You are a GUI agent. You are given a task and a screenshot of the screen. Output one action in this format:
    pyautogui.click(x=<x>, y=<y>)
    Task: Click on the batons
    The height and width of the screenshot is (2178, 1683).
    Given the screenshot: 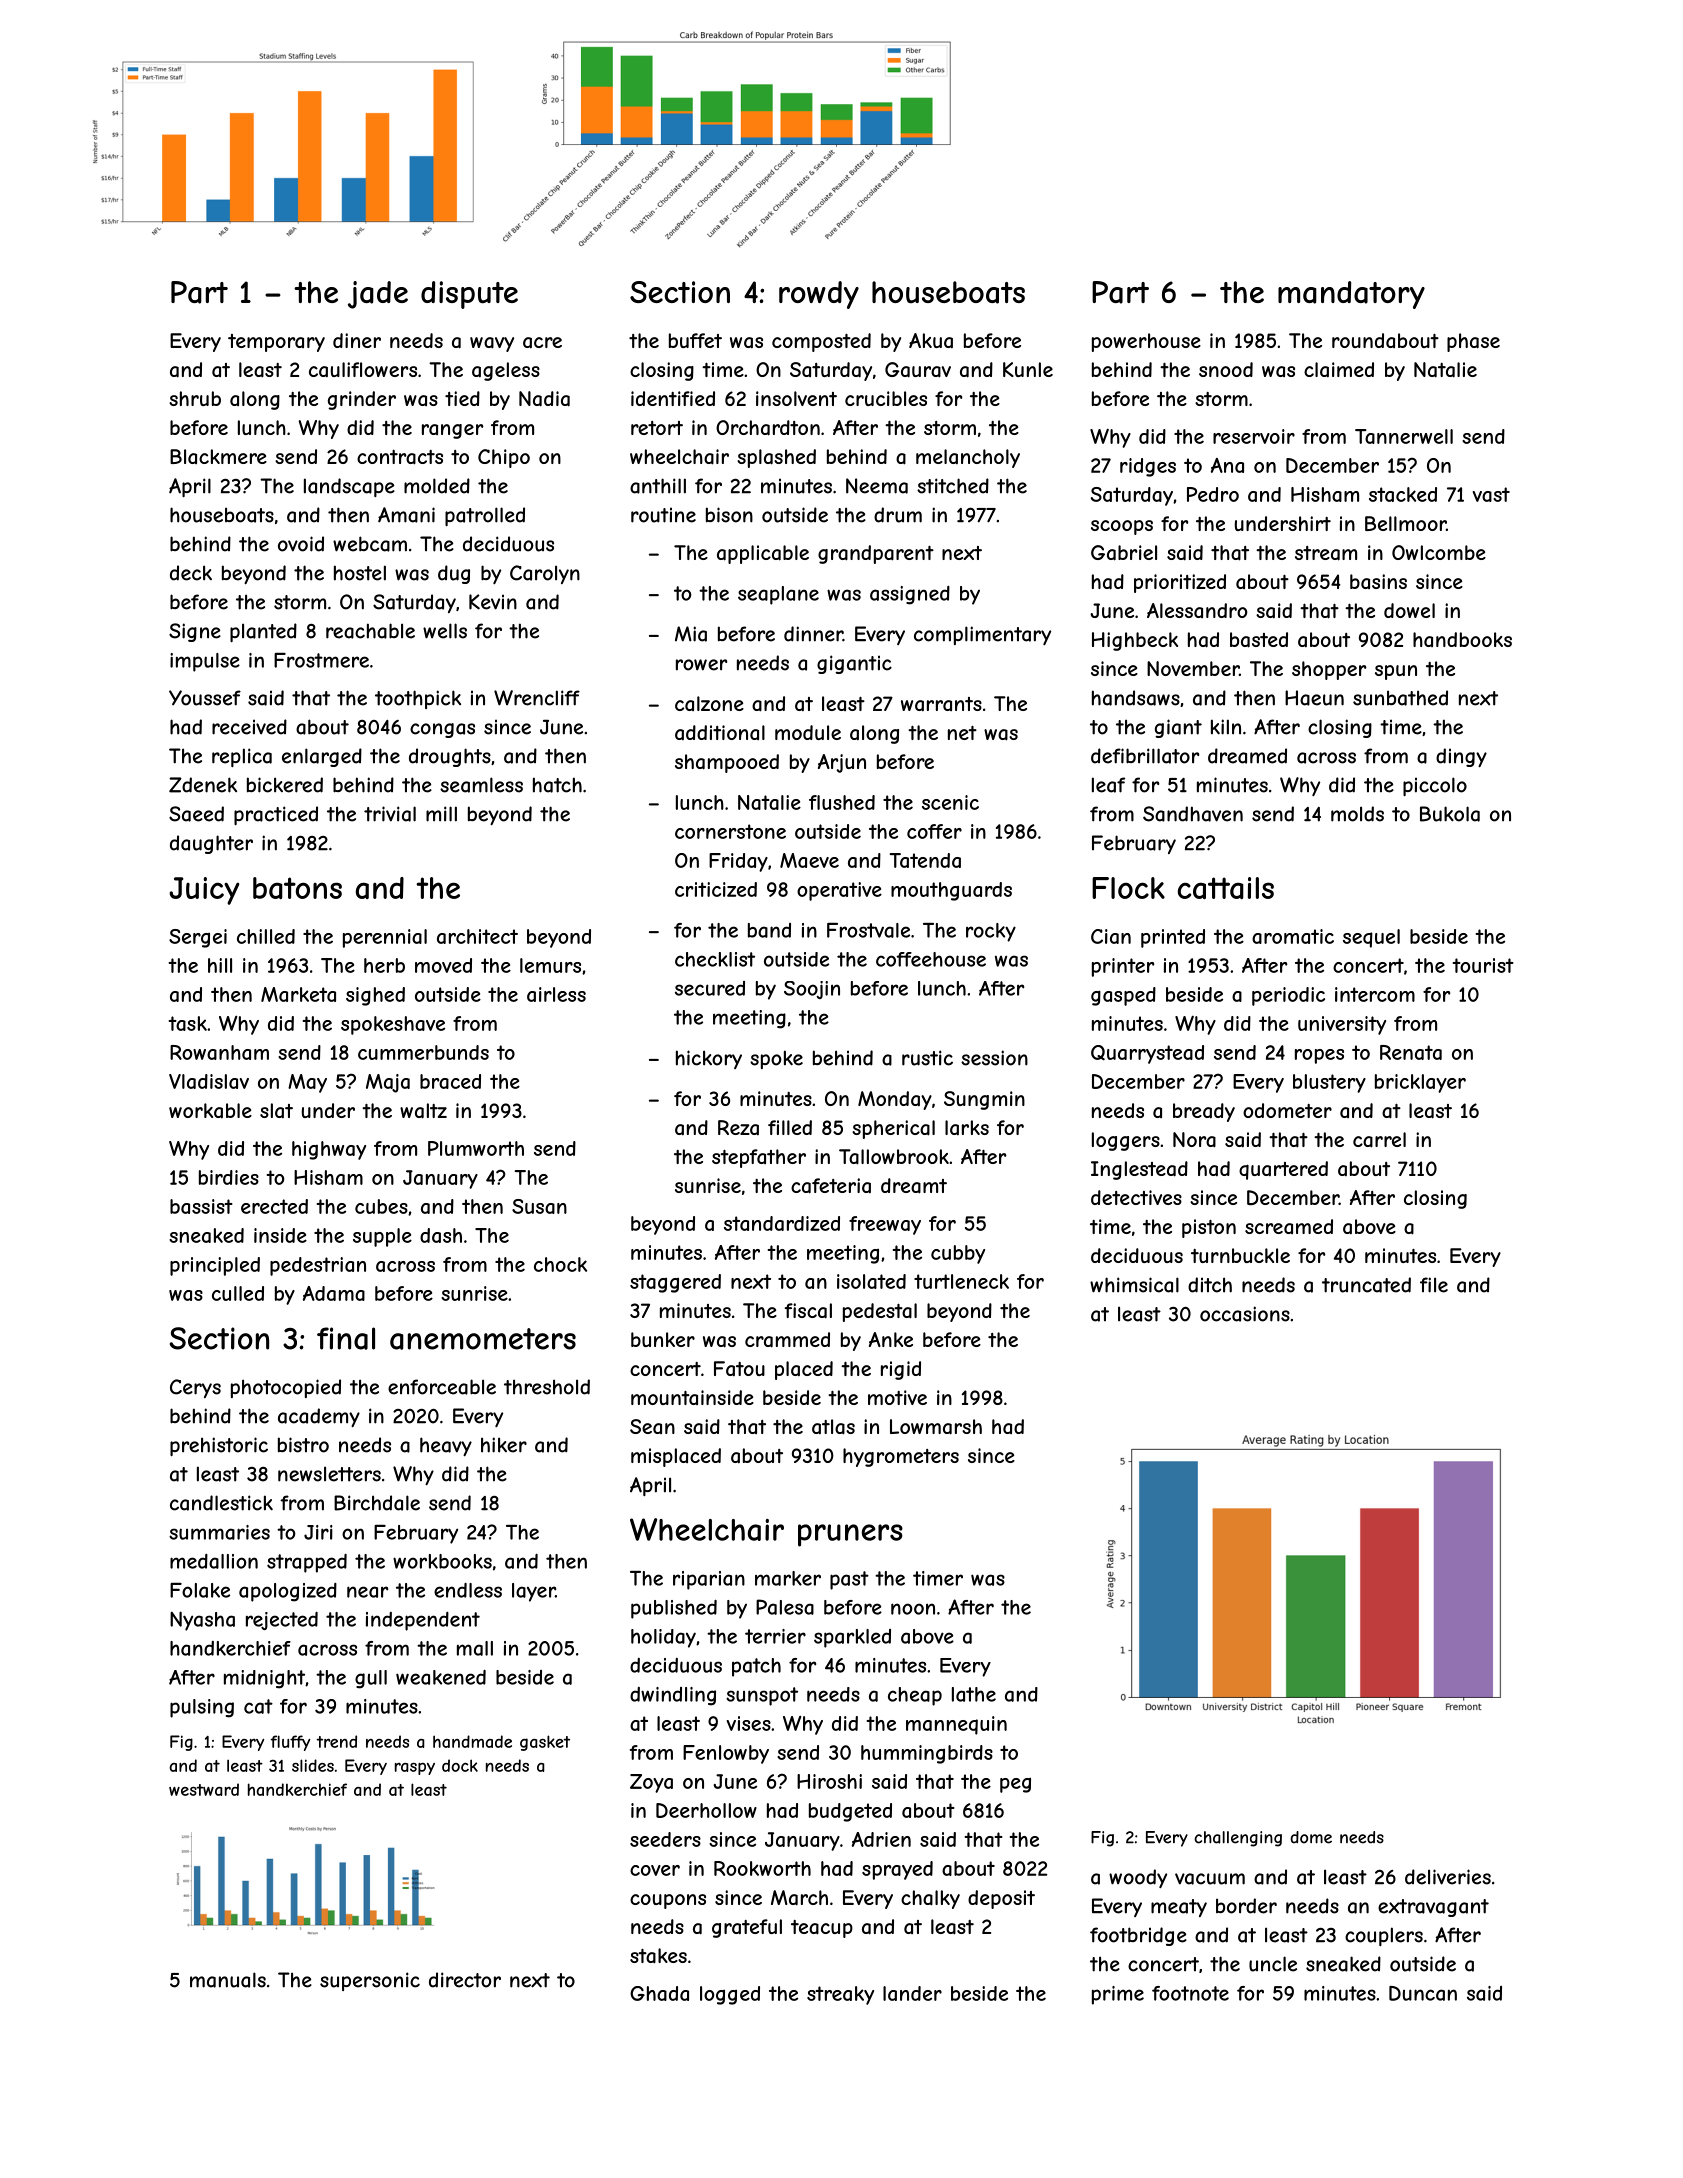 What is the action you would take?
    pyautogui.click(x=297, y=888)
